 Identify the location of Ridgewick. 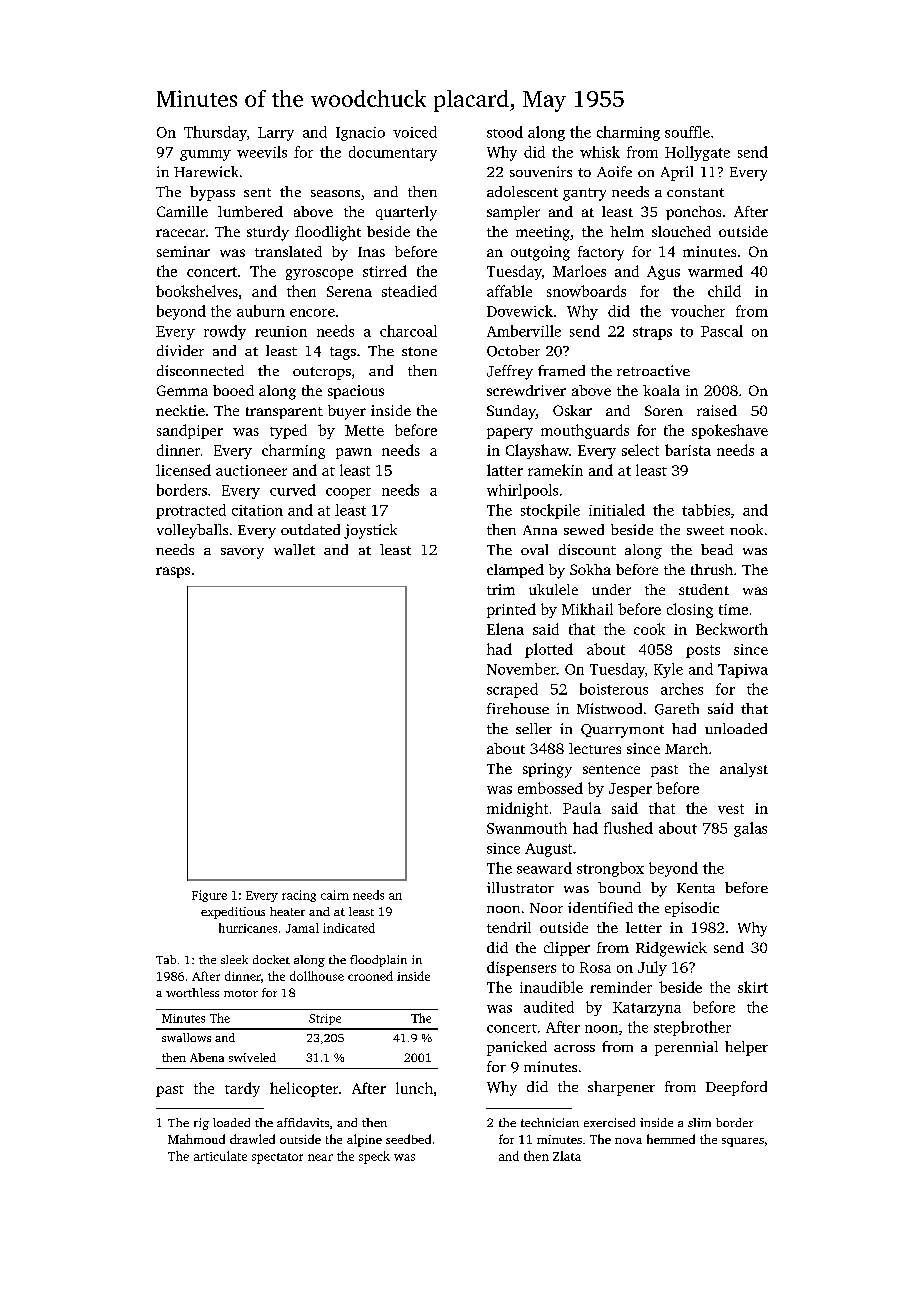
(671, 949).
